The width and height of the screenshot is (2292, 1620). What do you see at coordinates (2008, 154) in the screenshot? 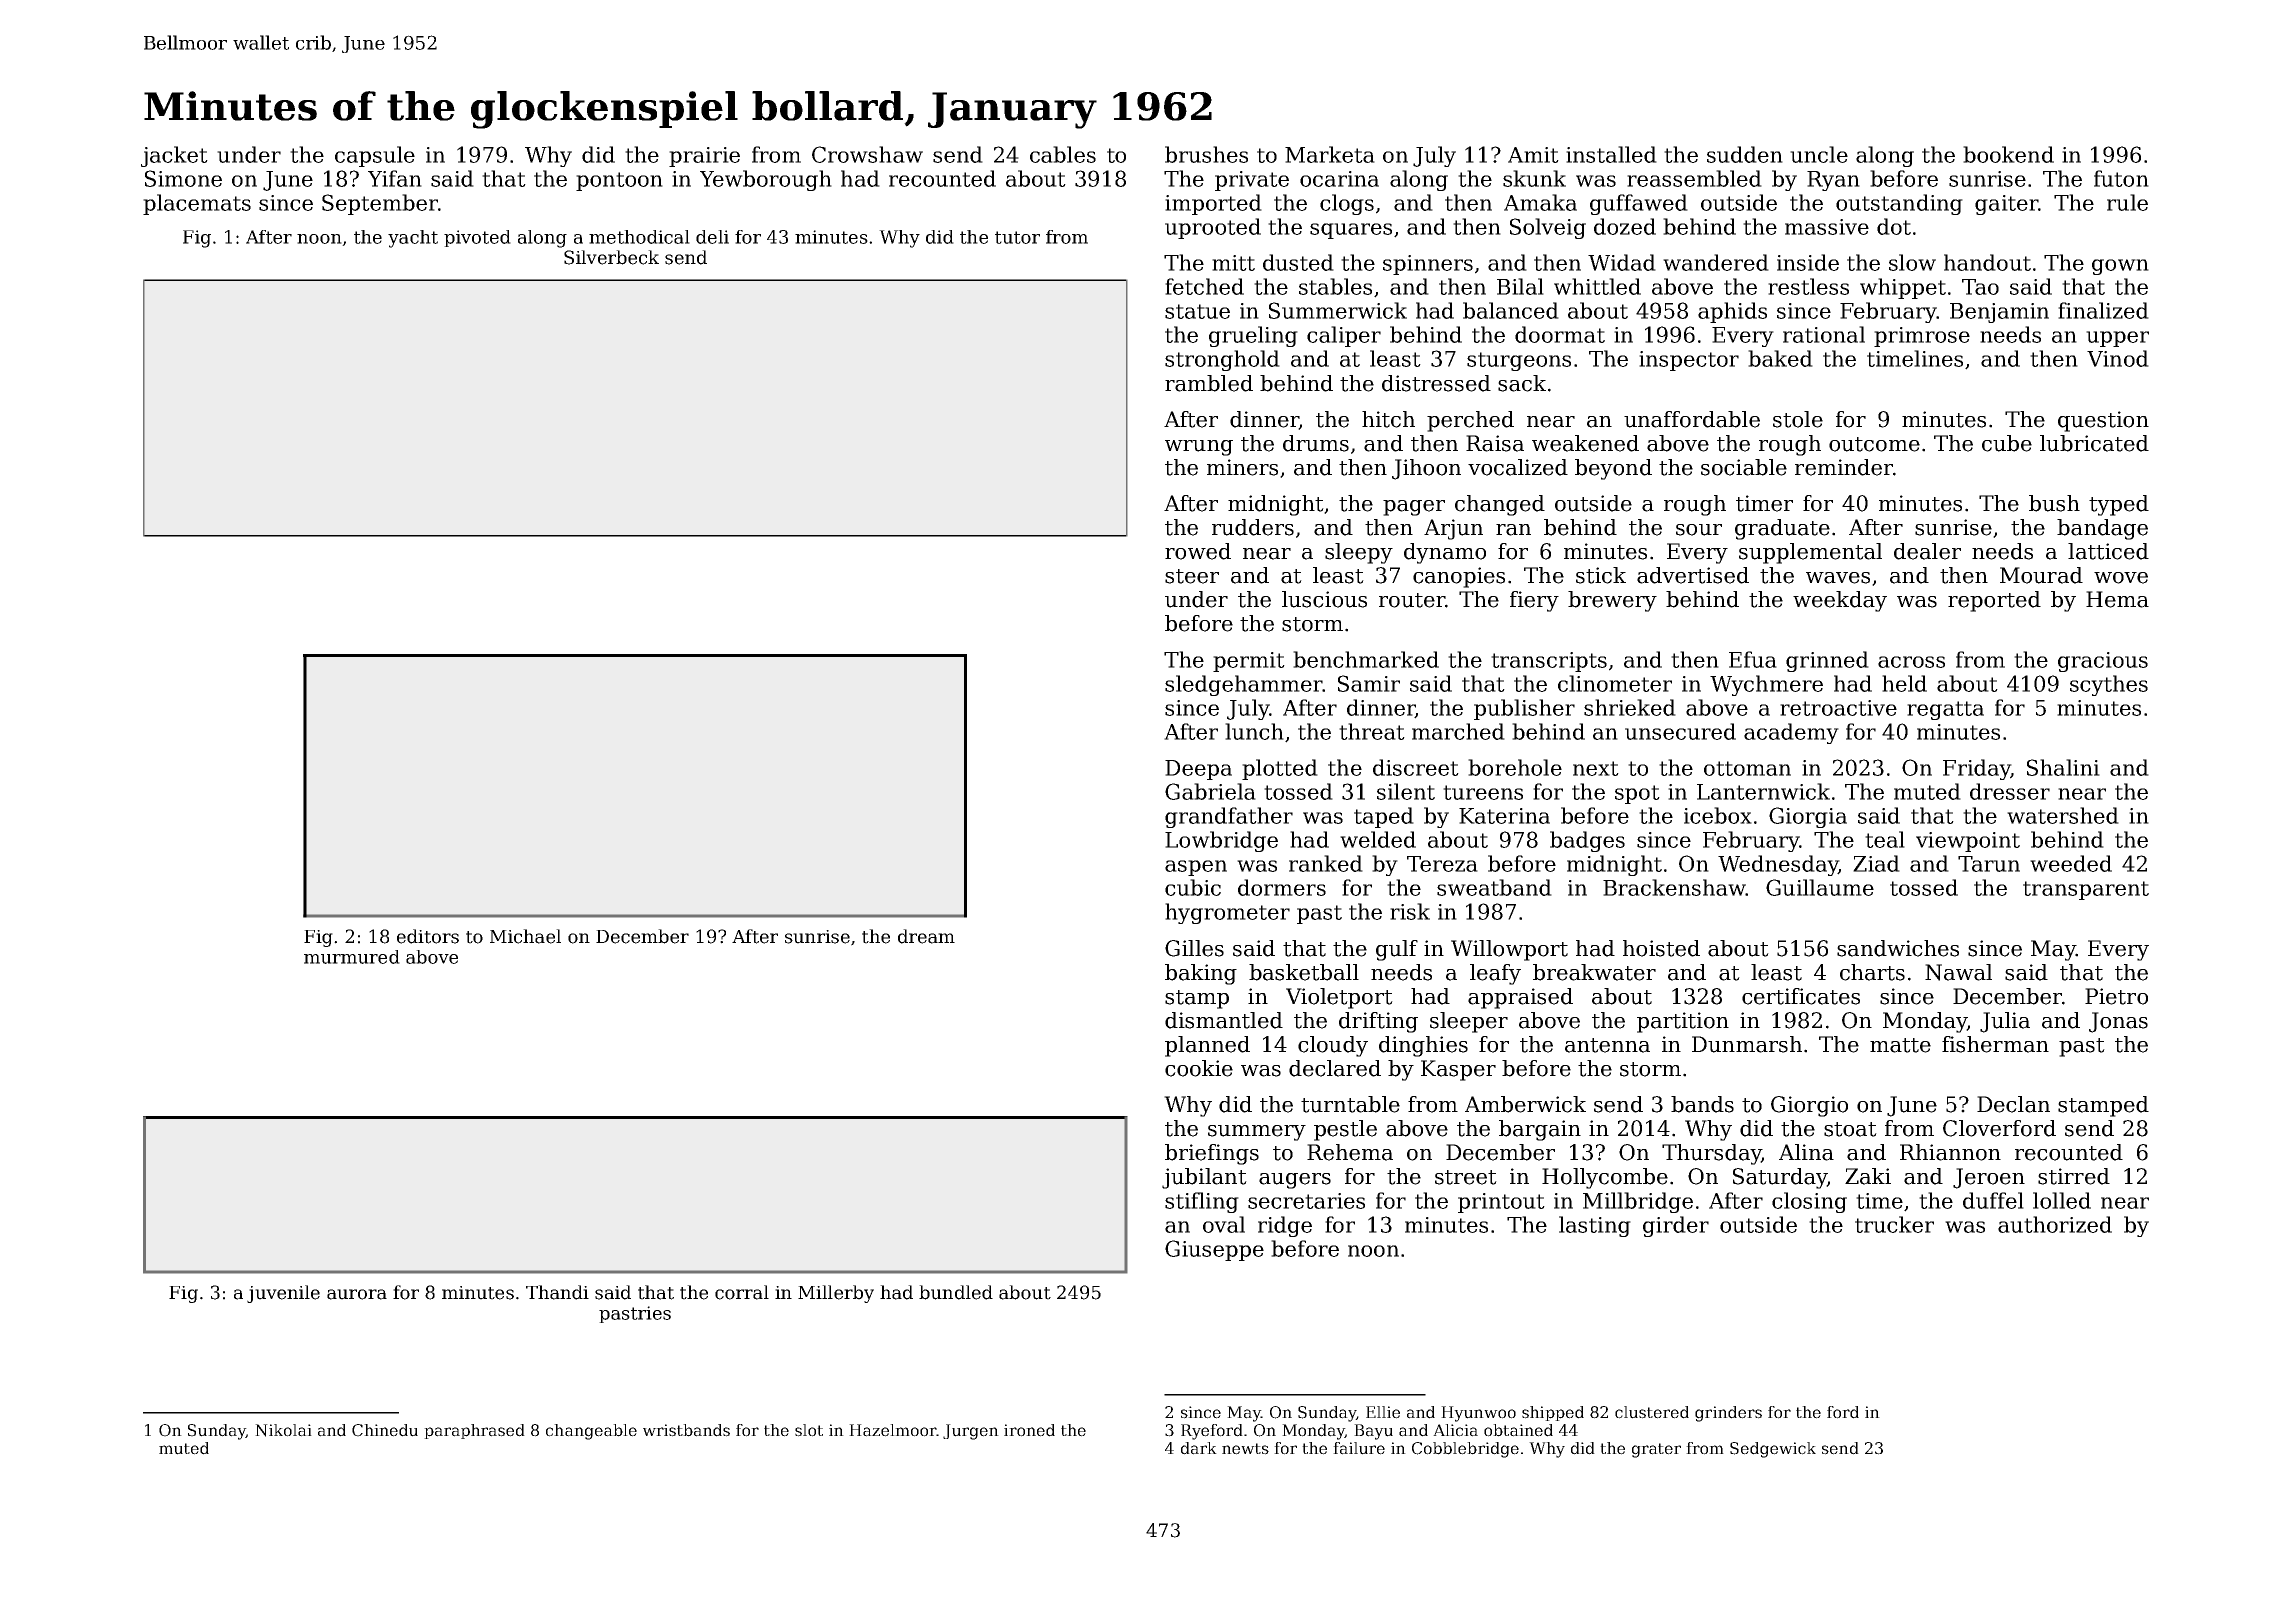
I see `bookend` at bounding box center [2008, 154].
